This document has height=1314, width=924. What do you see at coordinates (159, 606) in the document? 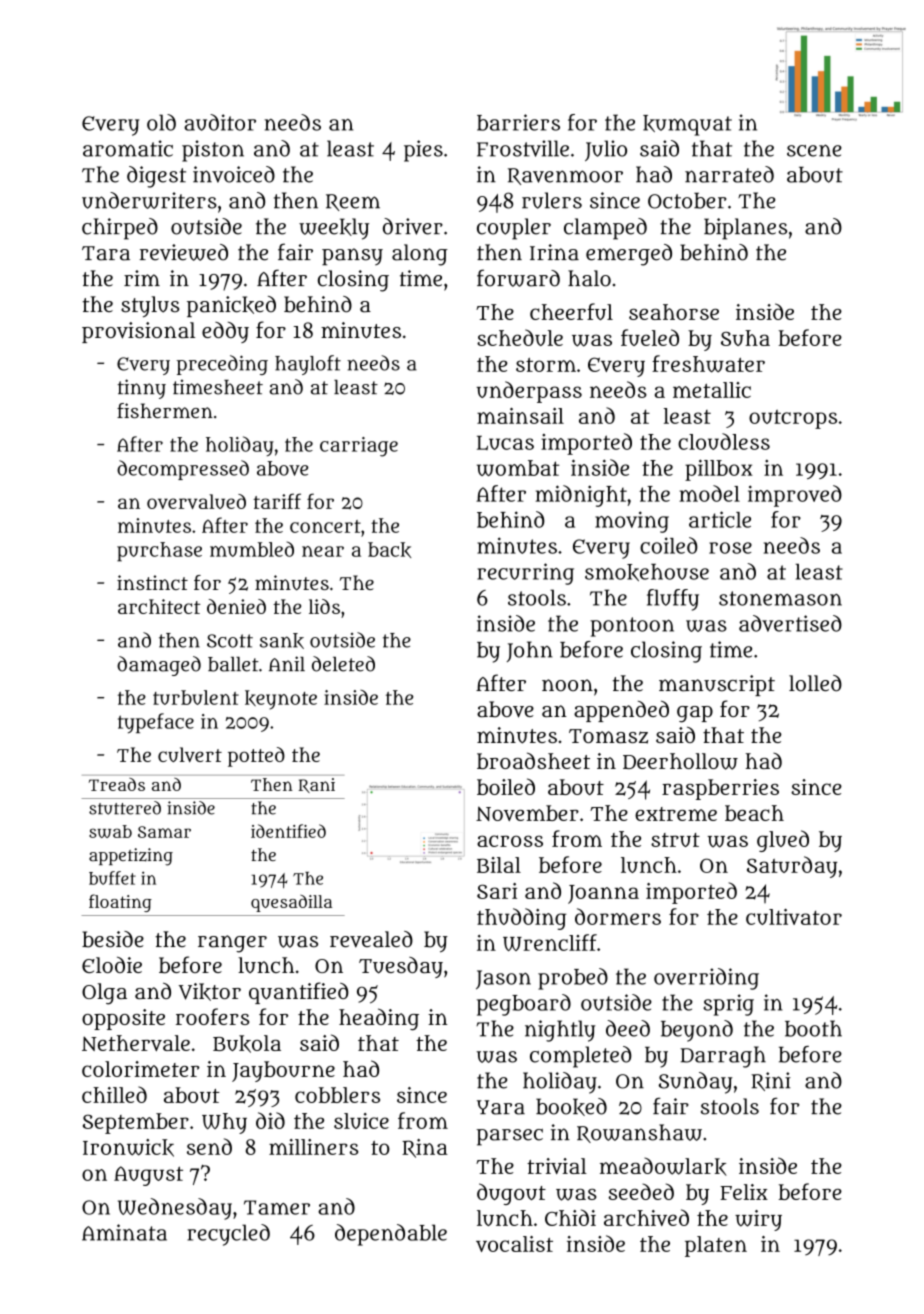
I see `architect` at bounding box center [159, 606].
